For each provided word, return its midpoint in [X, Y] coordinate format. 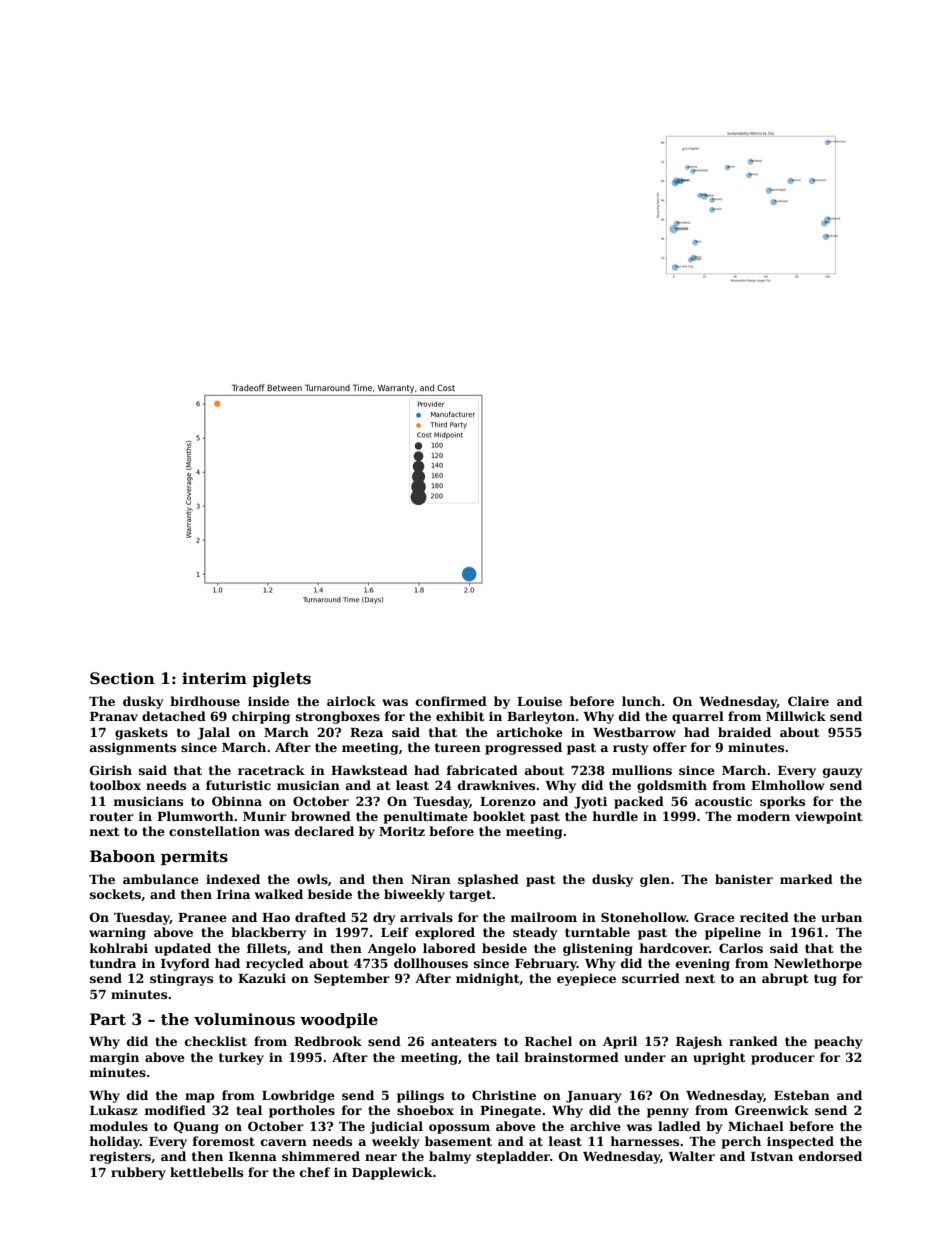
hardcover [674, 948]
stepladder [513, 1157]
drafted [320, 917]
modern [763, 816]
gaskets [141, 733]
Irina [233, 894]
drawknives [496, 785]
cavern [284, 1142]
